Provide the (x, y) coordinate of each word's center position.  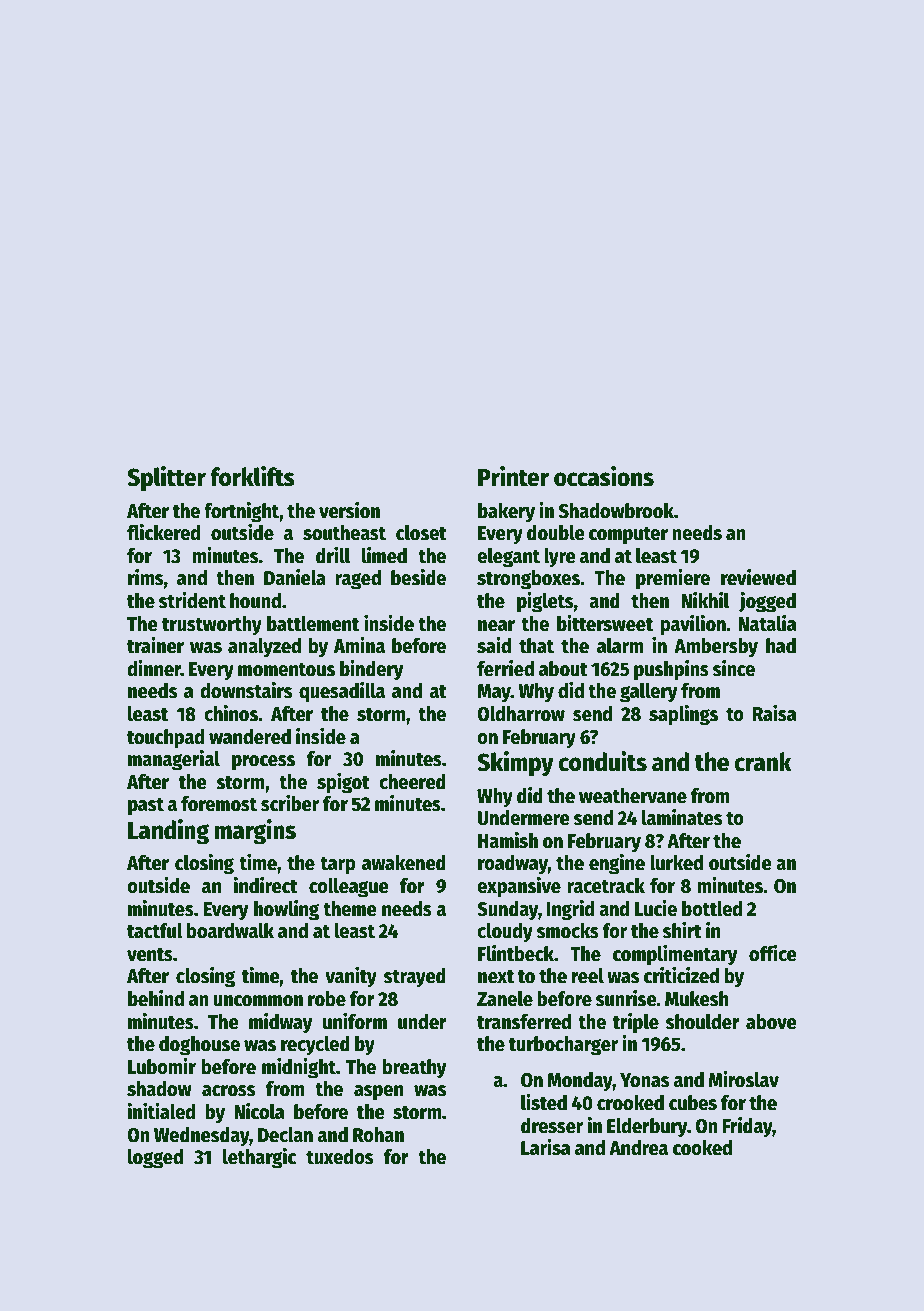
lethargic (259, 1158)
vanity (351, 977)
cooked (702, 1148)
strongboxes (528, 580)
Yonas (644, 1080)
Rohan (378, 1135)
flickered (163, 532)
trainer (155, 645)
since (734, 668)
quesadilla (342, 692)
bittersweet (605, 623)
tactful (155, 931)
